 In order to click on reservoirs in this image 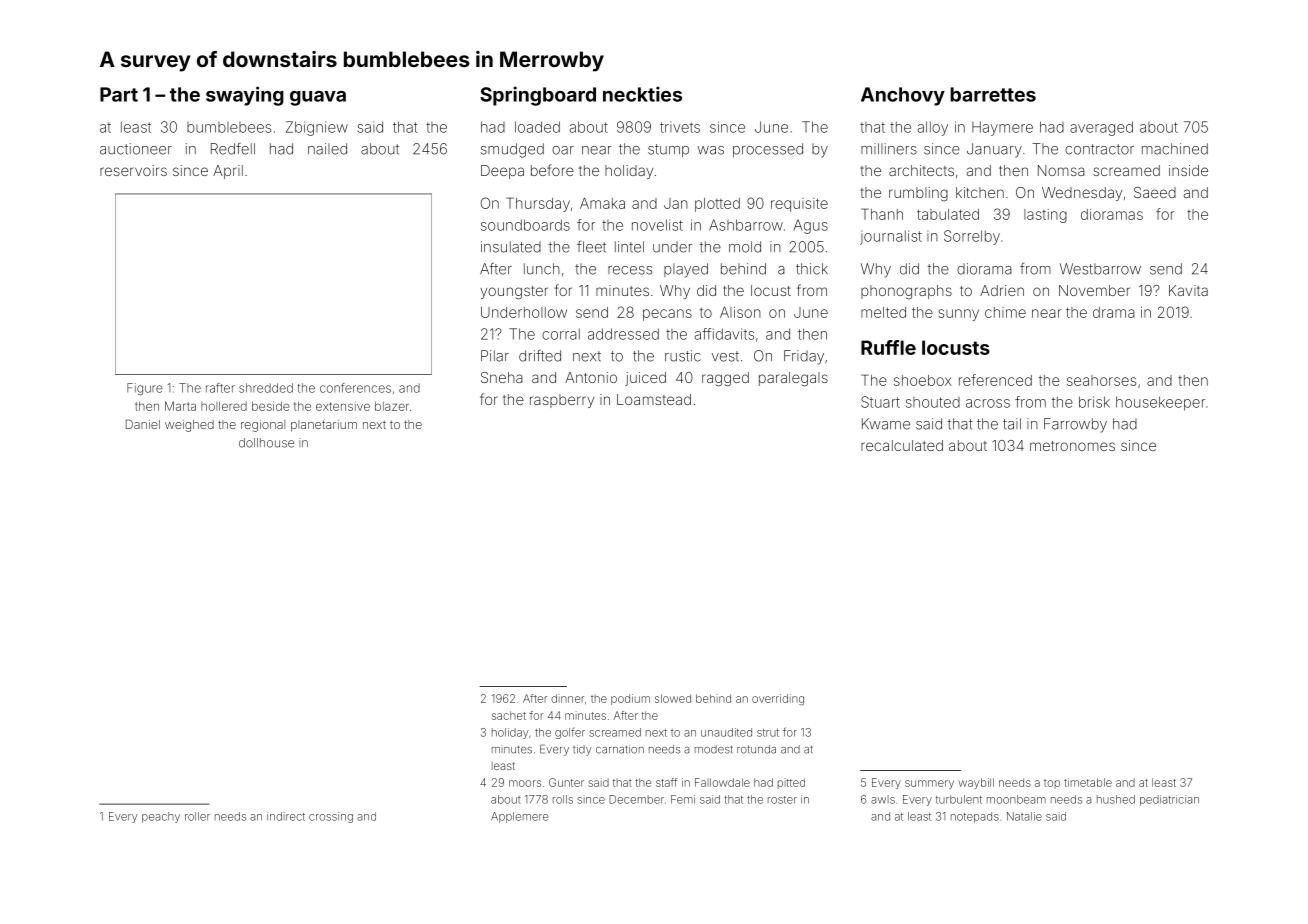, I will do `click(133, 170)`.
